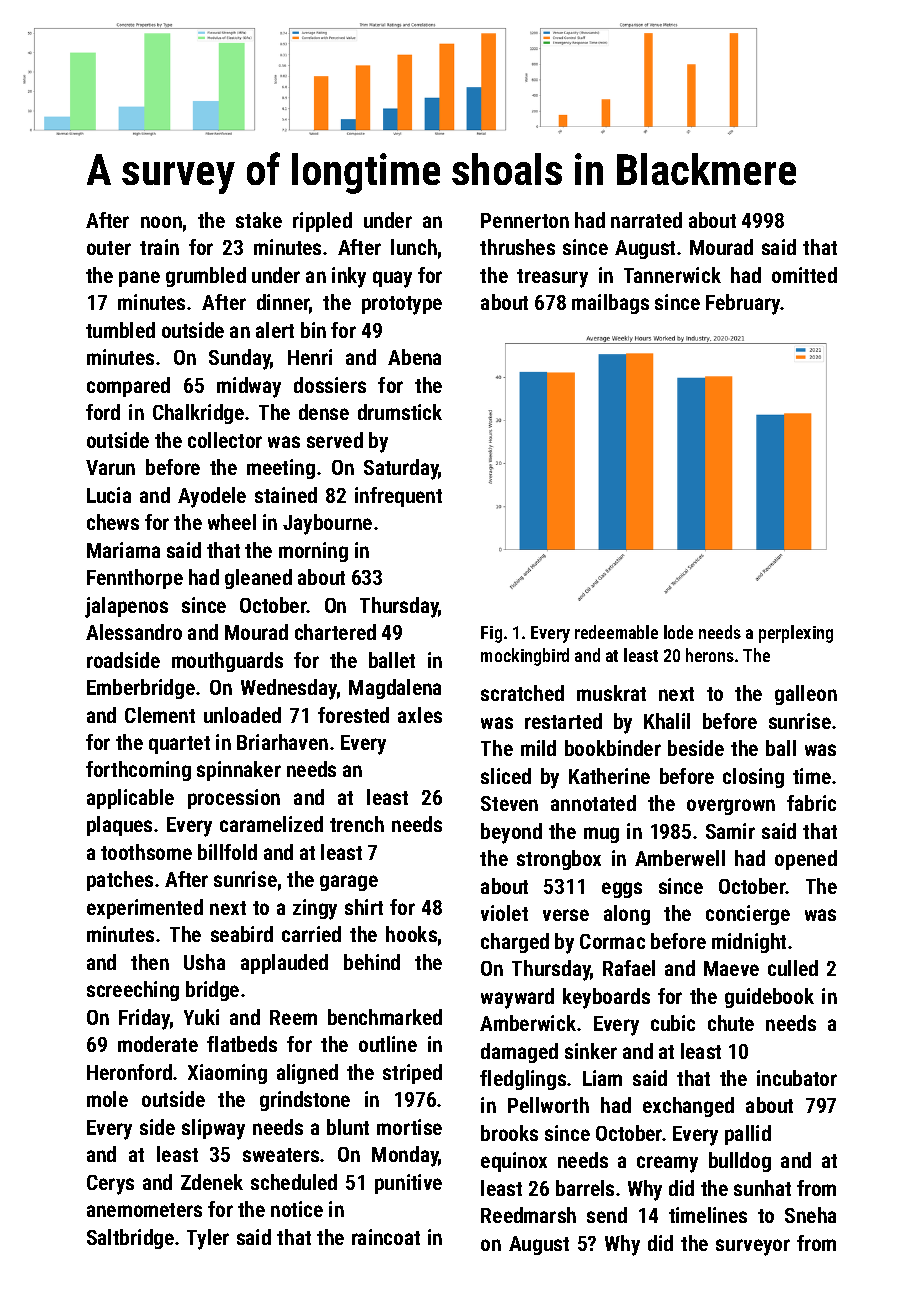  What do you see at coordinates (646, 220) in the document?
I see `narrated` at bounding box center [646, 220].
